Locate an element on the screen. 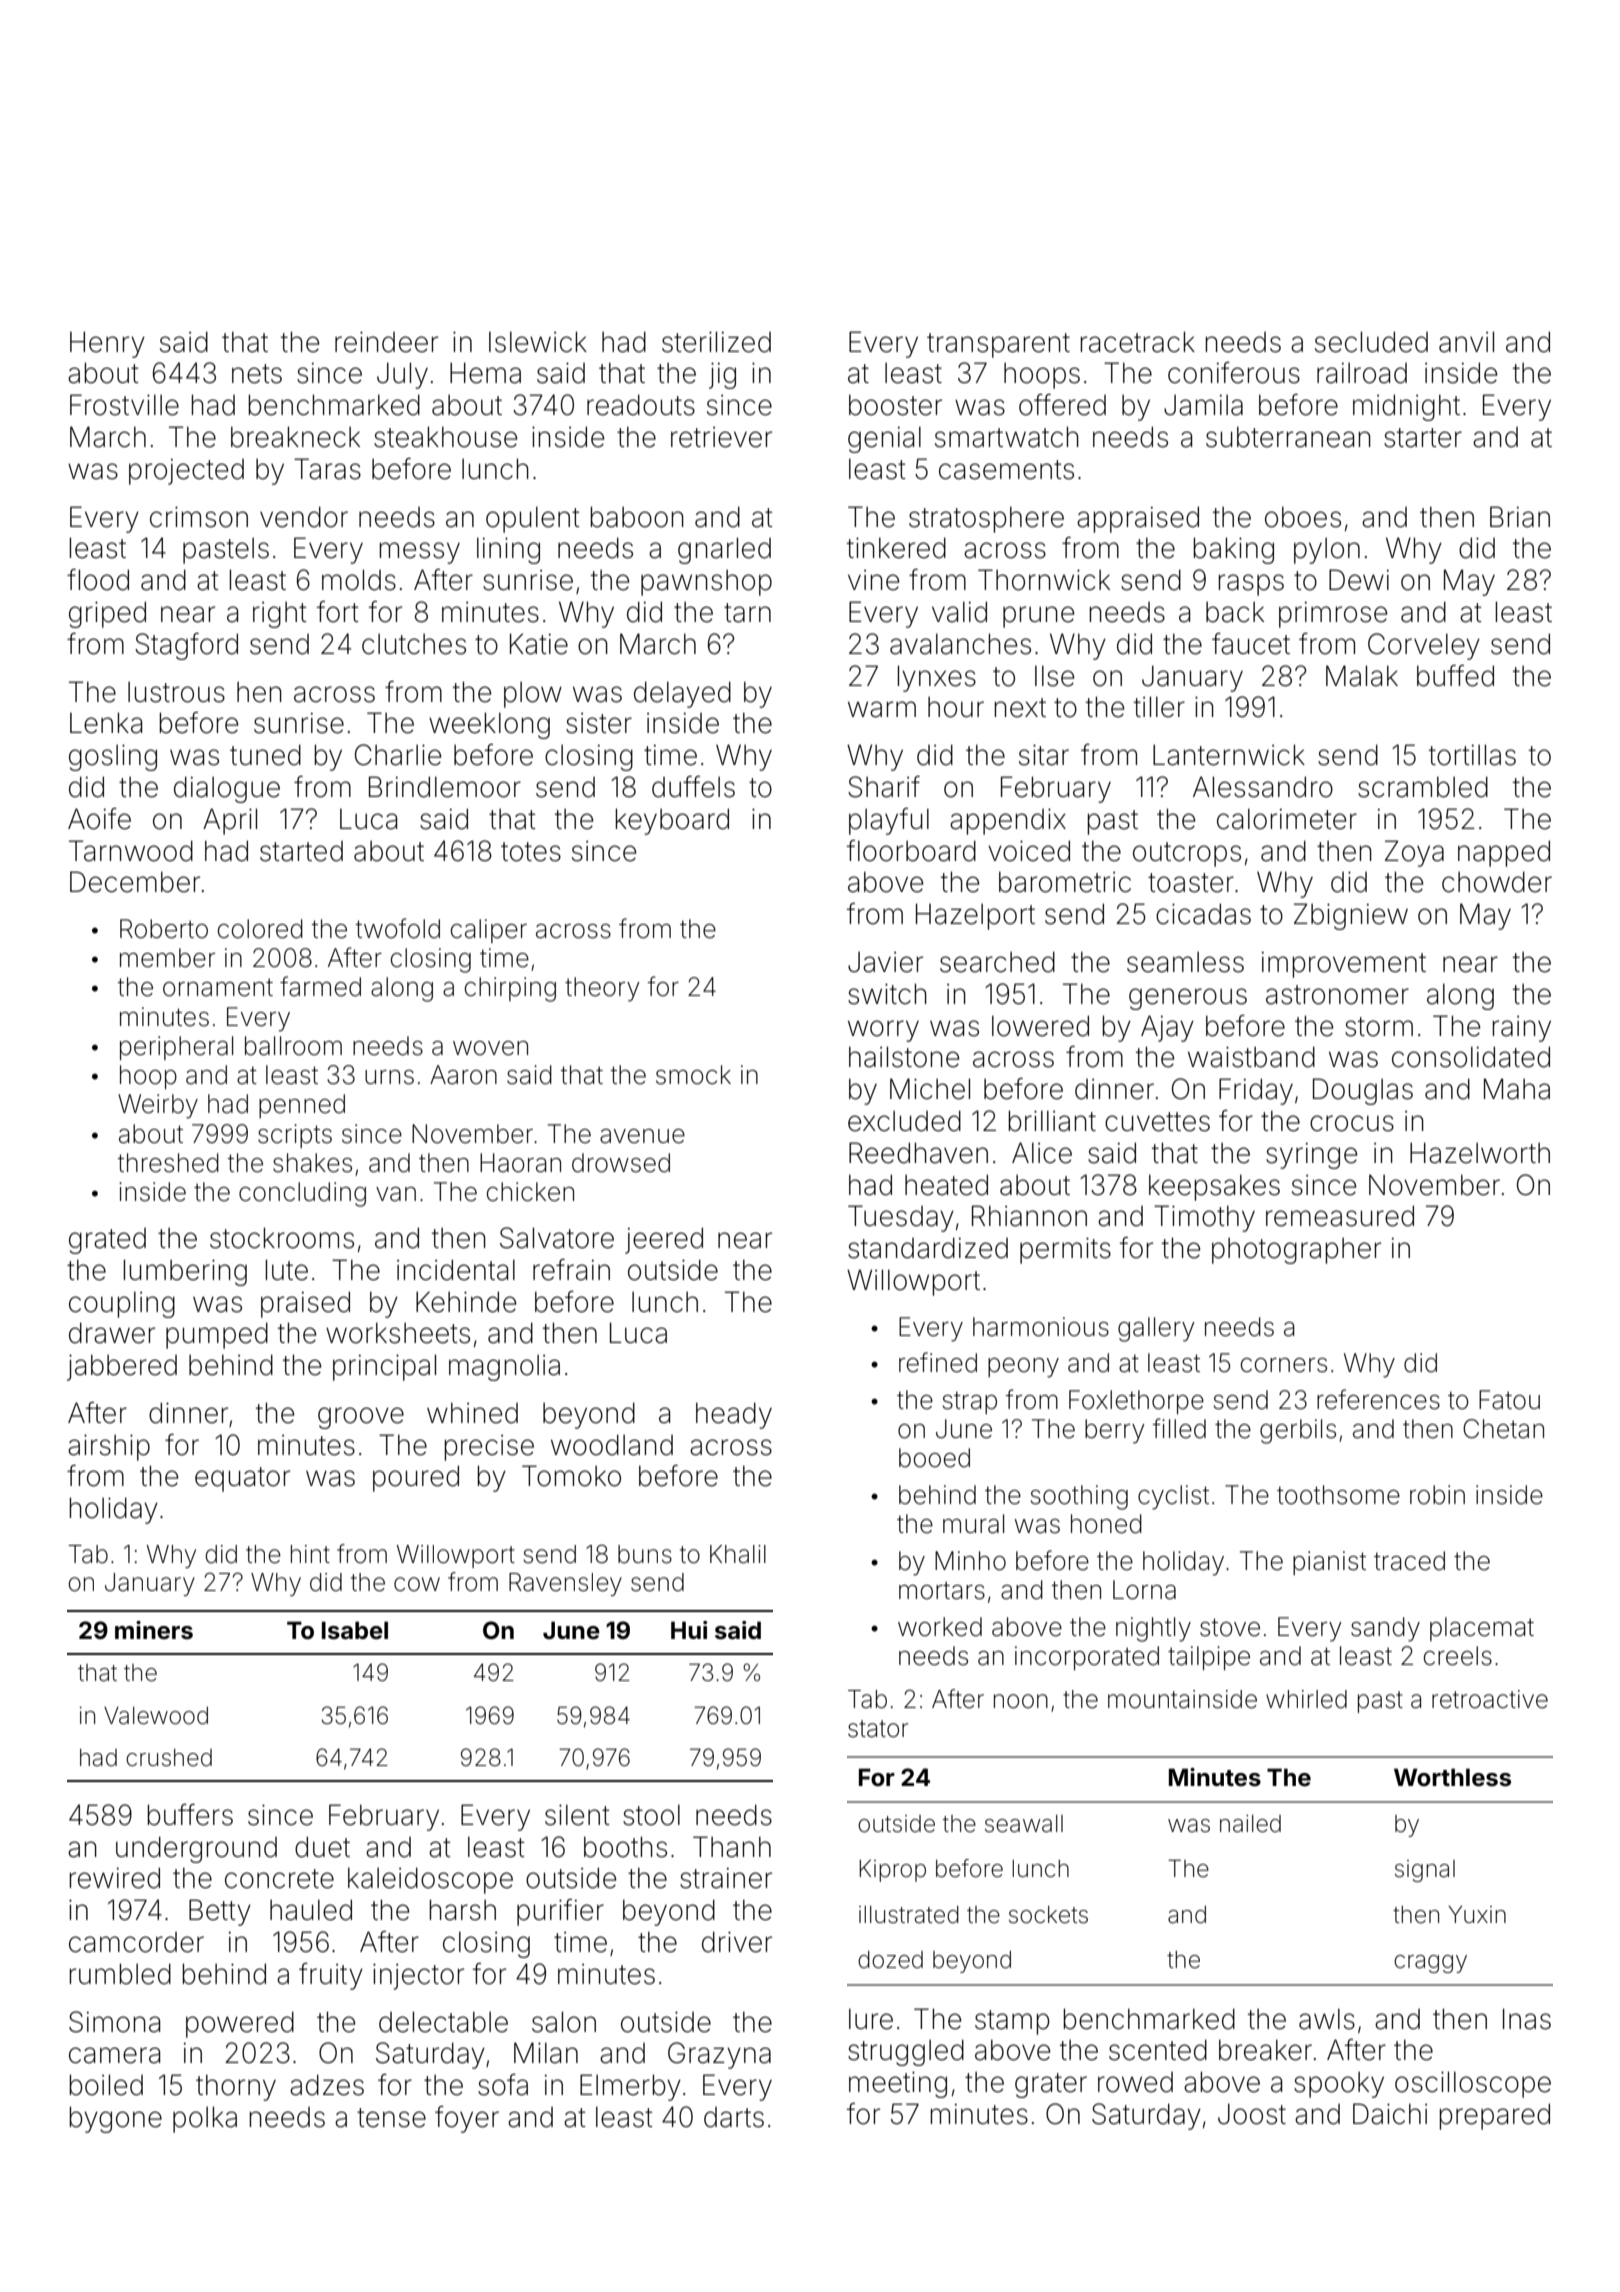 The width and height of the screenshot is (1620, 2292). drawer is located at coordinates (112, 1333).
